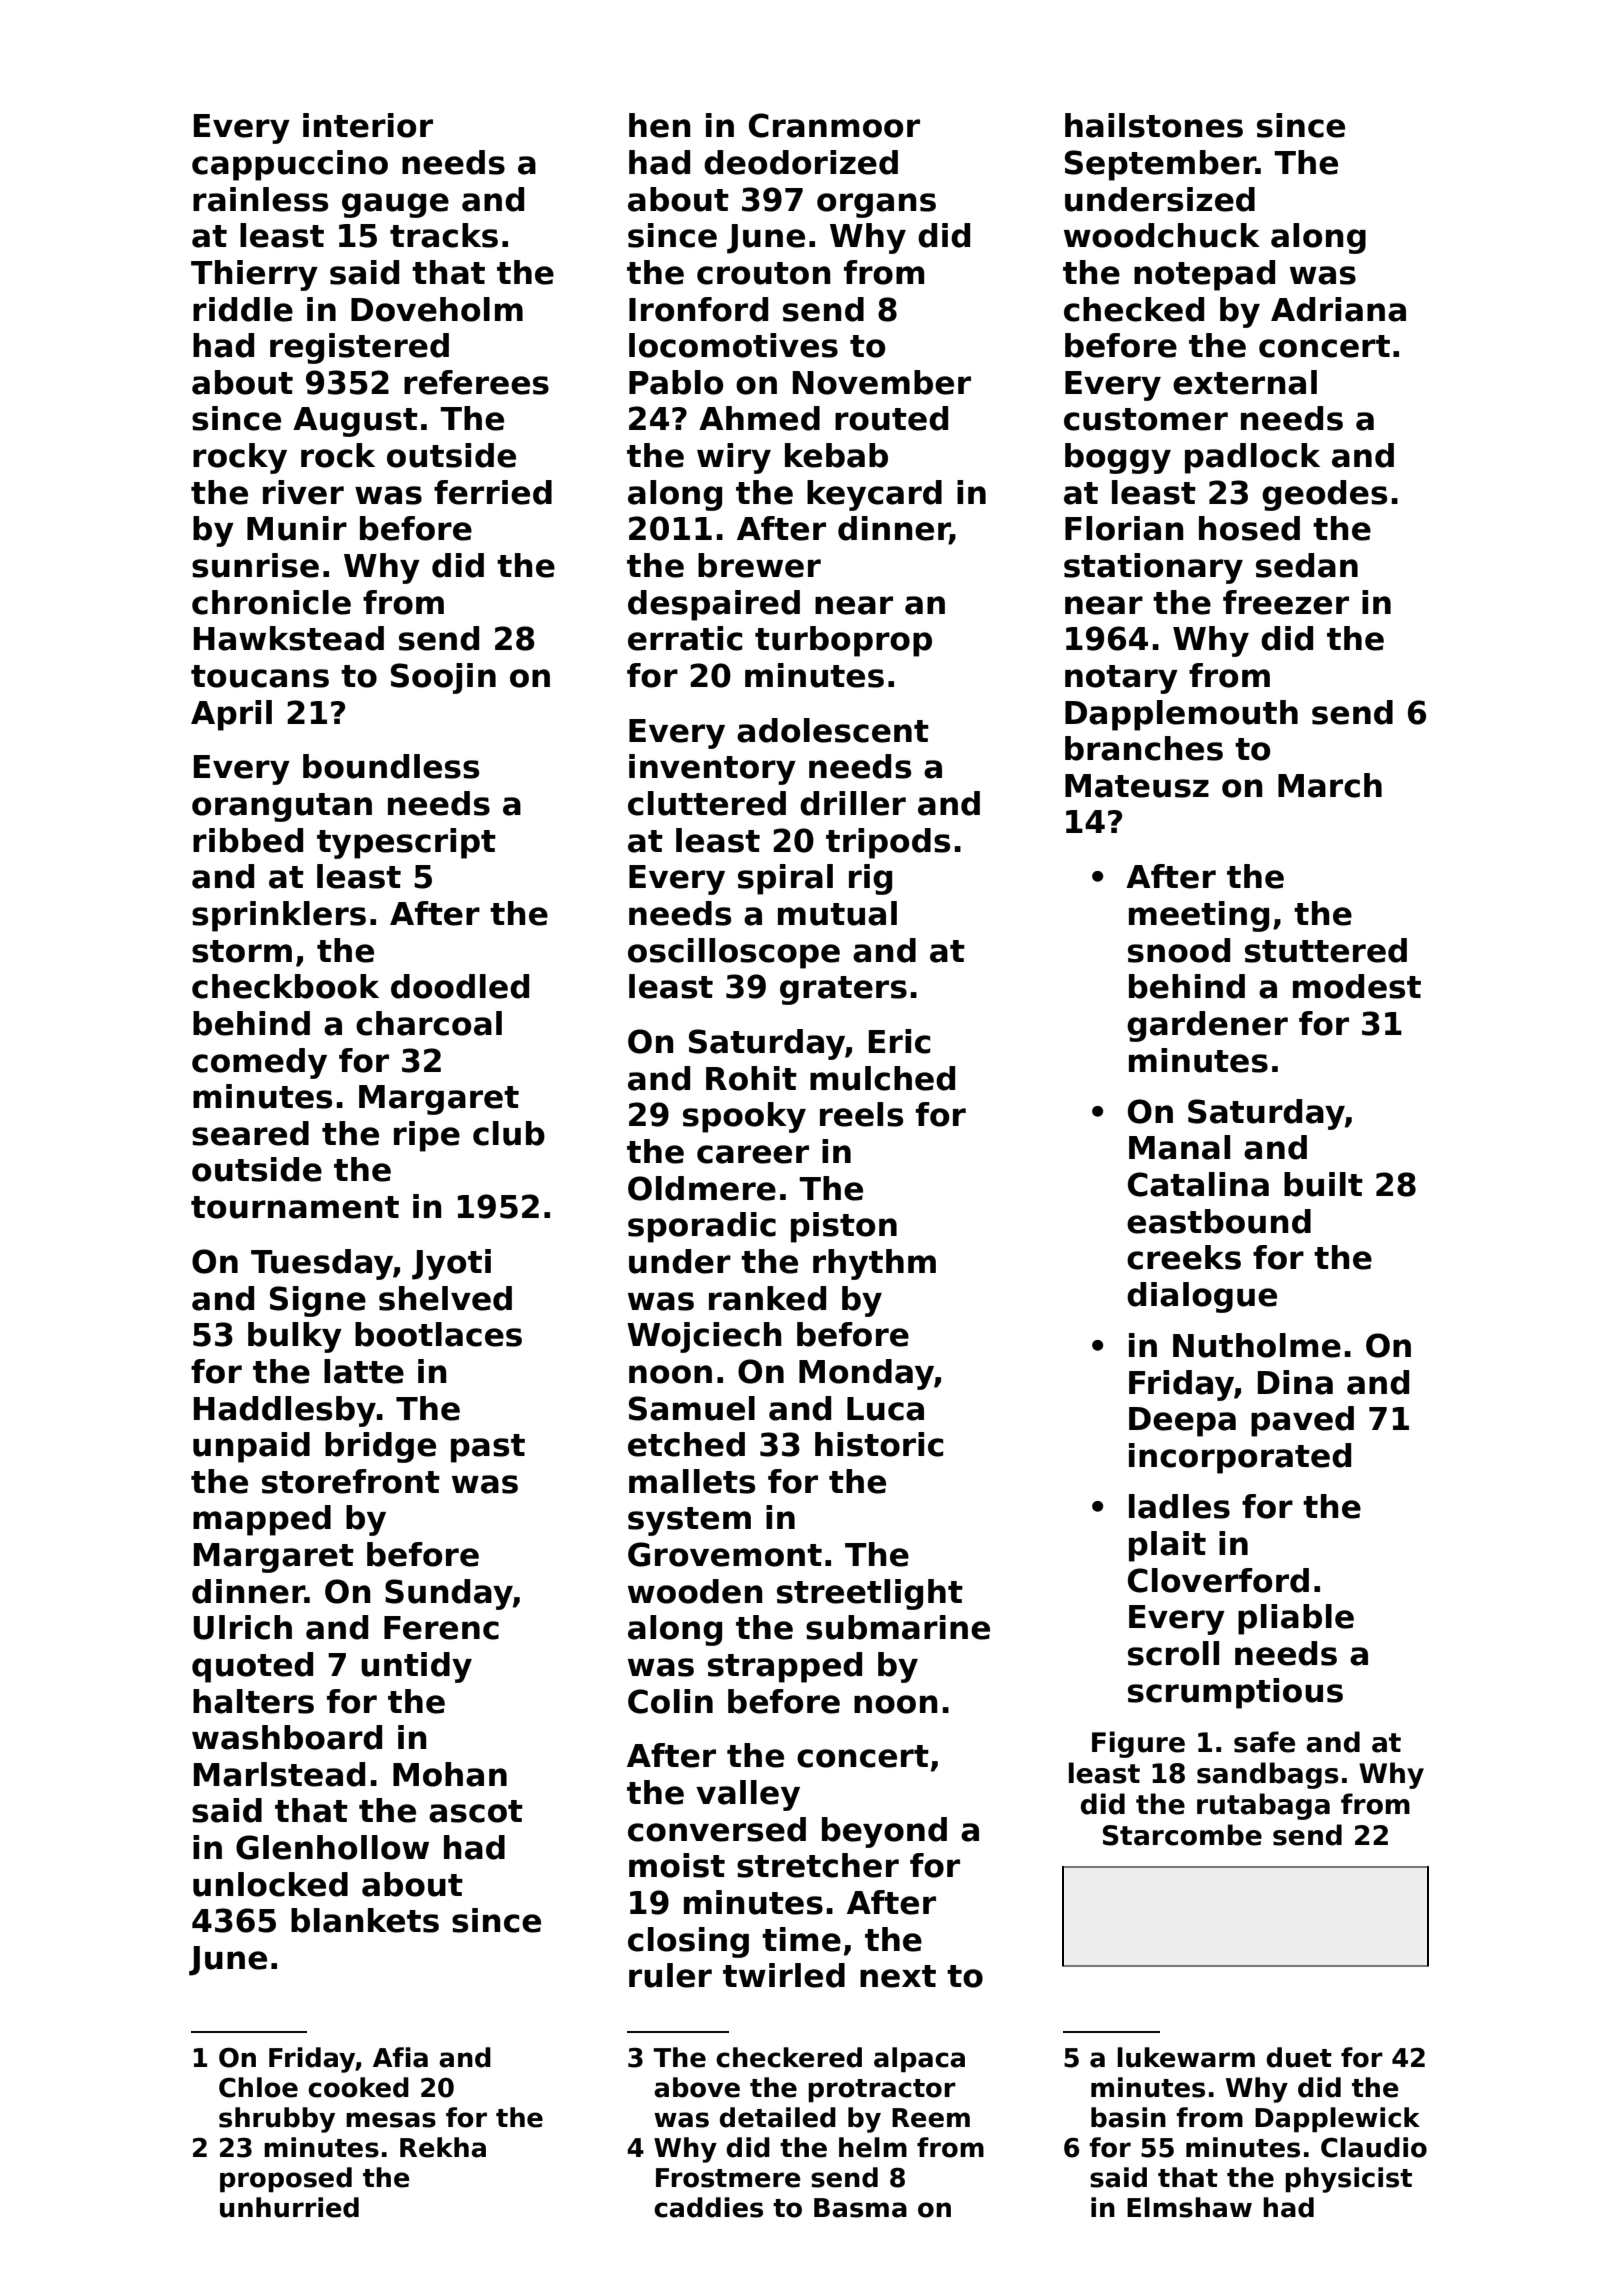  Describe the element at coordinates (1154, 125) in the document. I see `hailstones` at that location.
